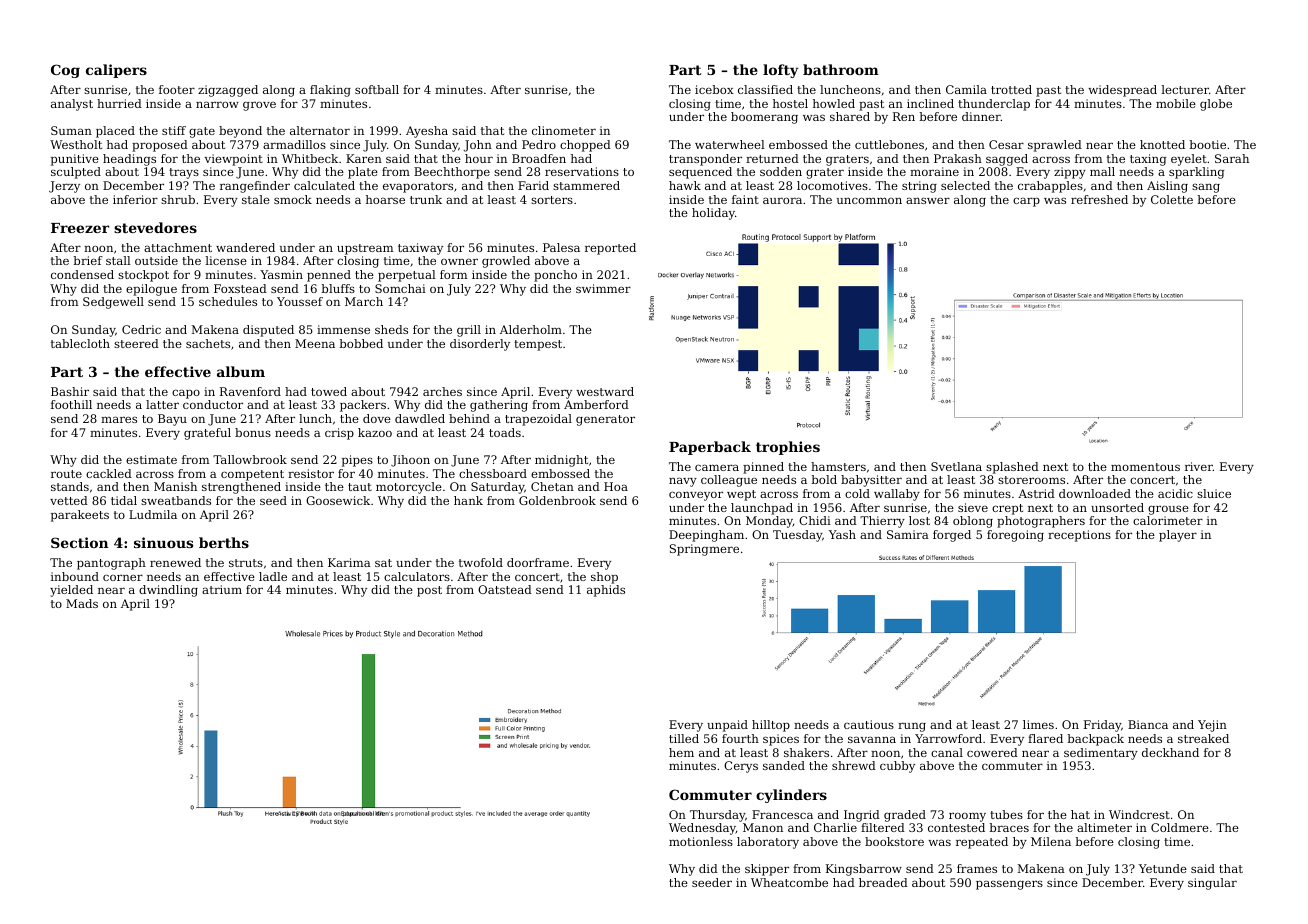 The width and height of the page is (1308, 924). I want to click on post, so click(429, 591).
